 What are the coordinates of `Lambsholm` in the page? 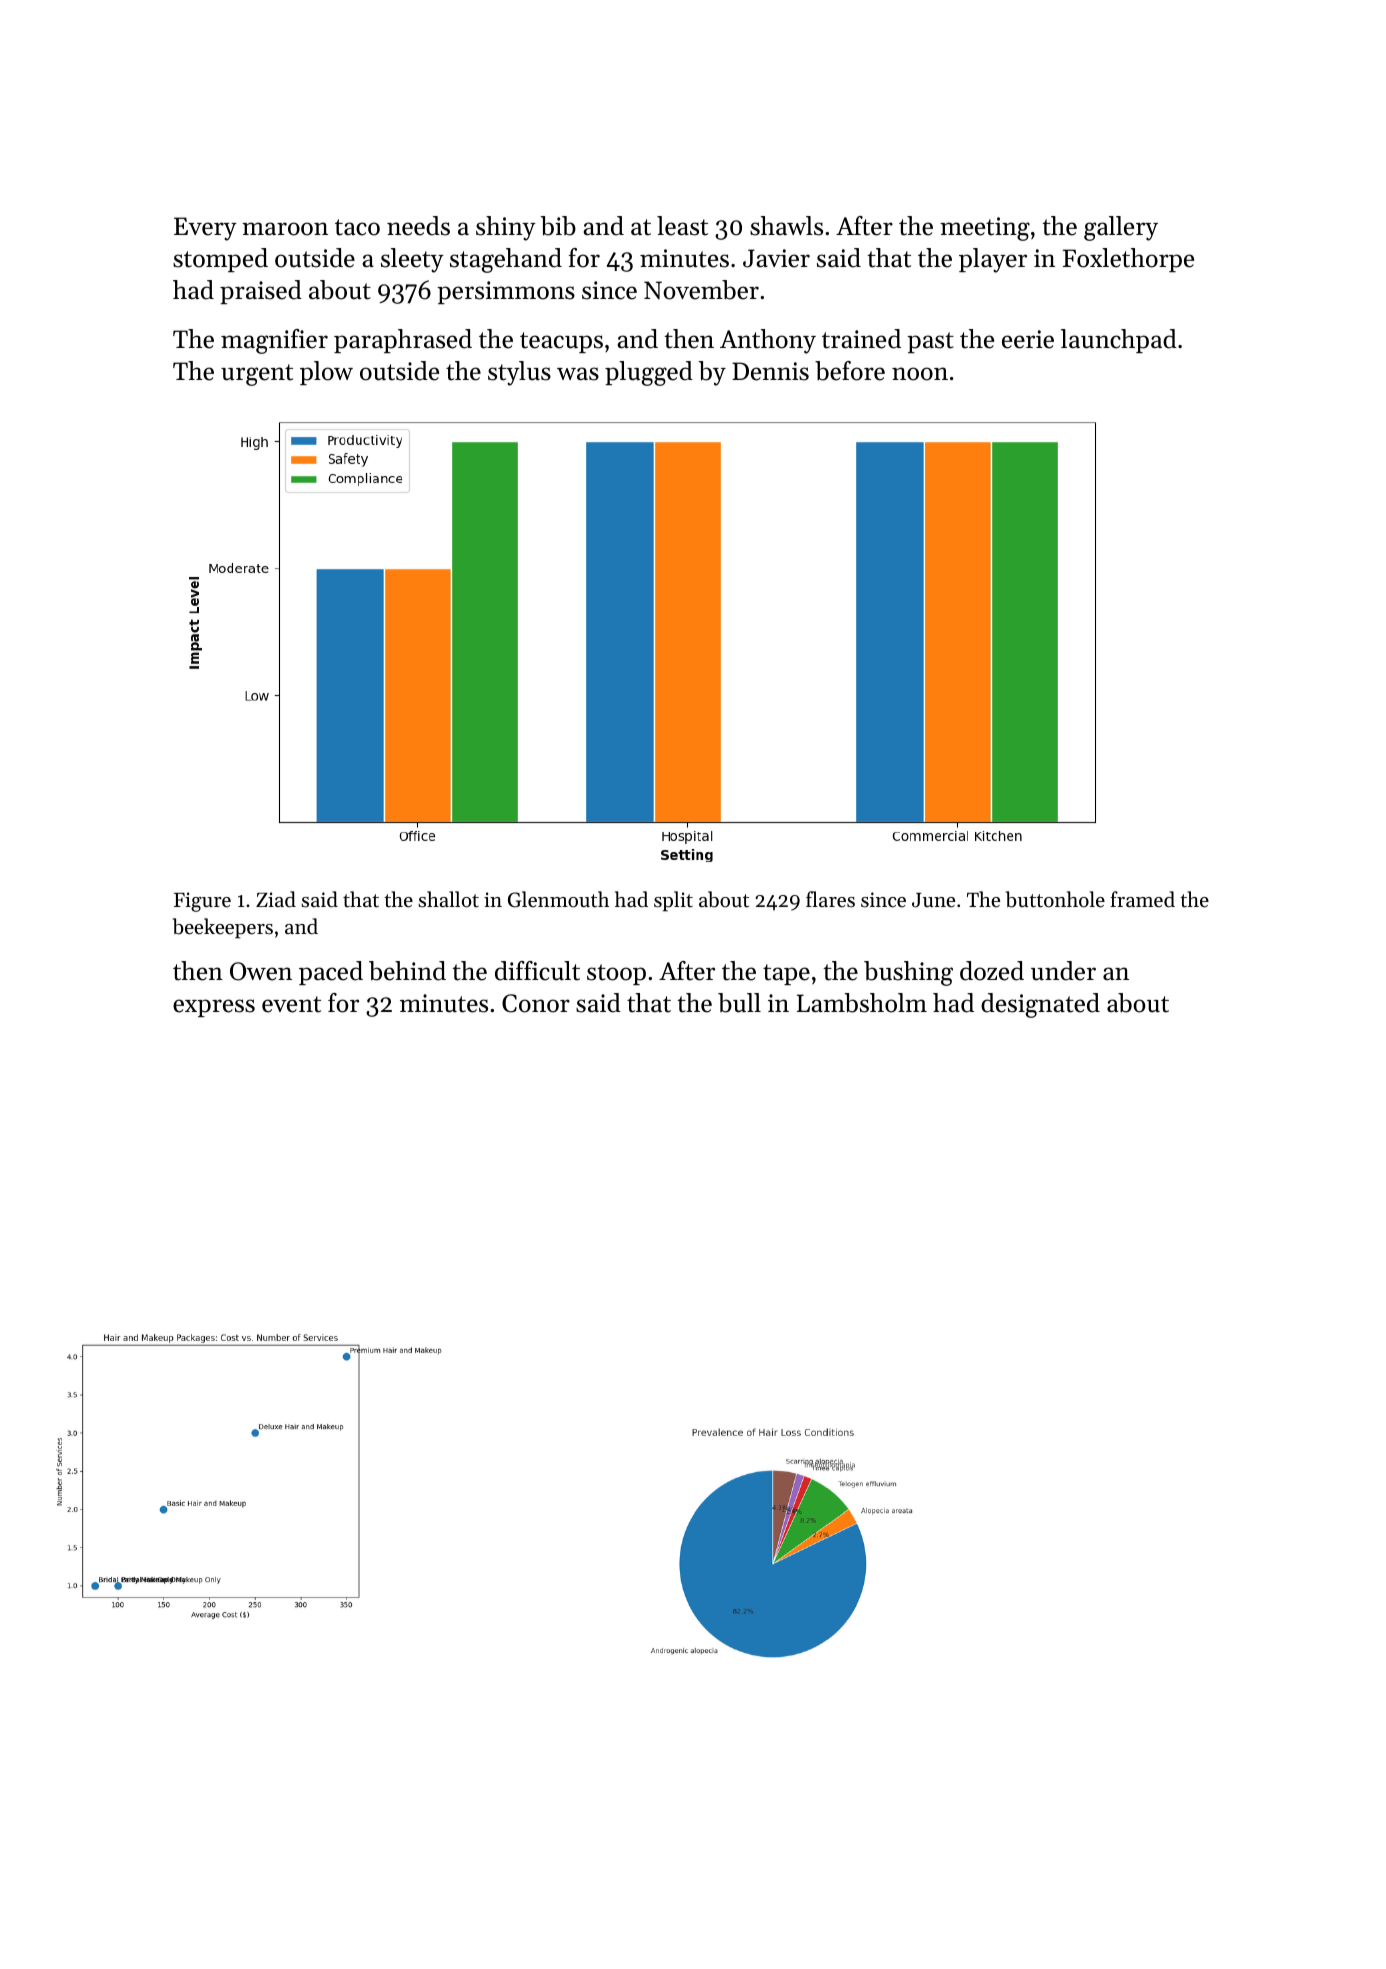 It's located at (862, 1003).
